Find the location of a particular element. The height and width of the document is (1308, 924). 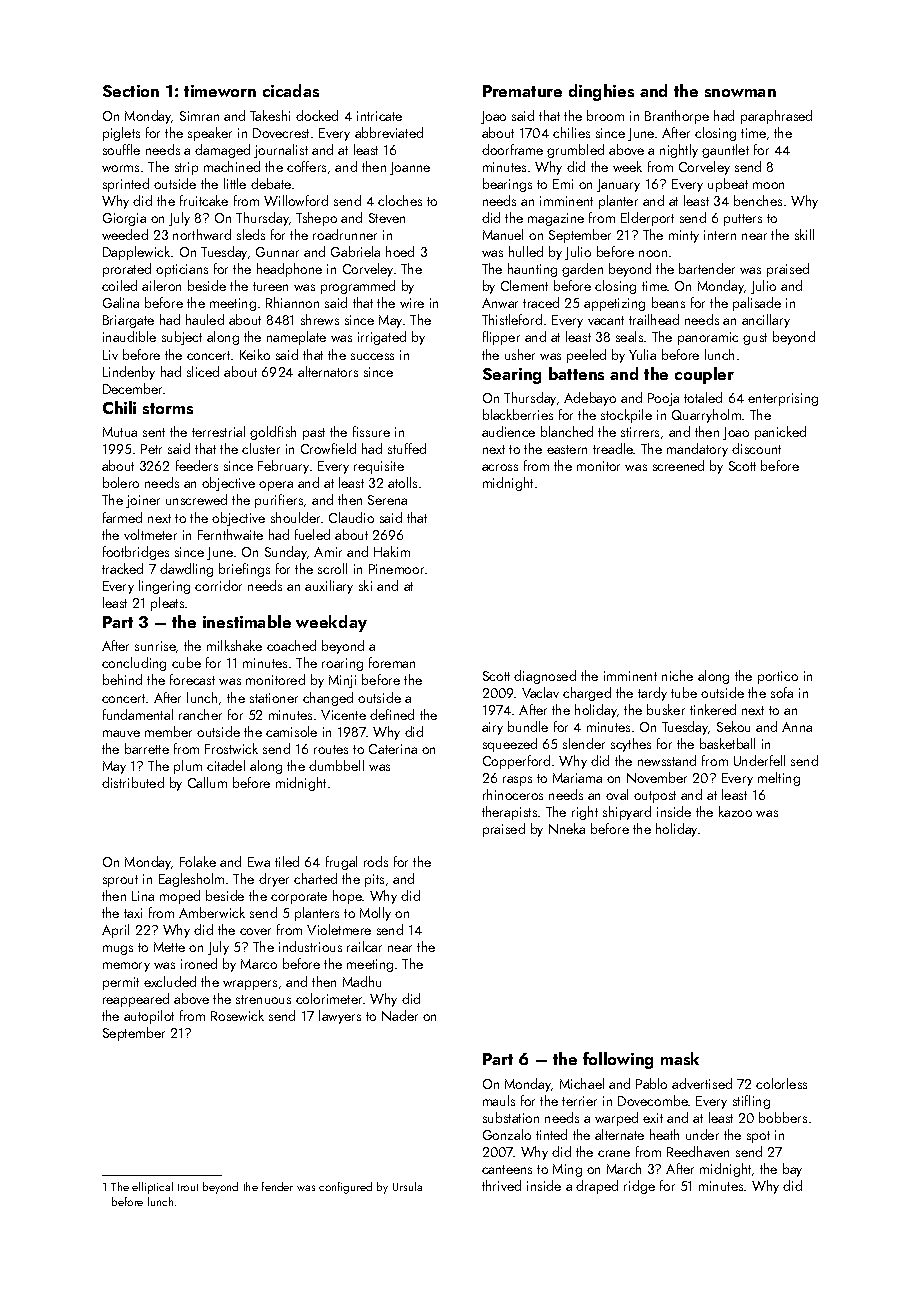

mask is located at coordinates (680, 1058).
